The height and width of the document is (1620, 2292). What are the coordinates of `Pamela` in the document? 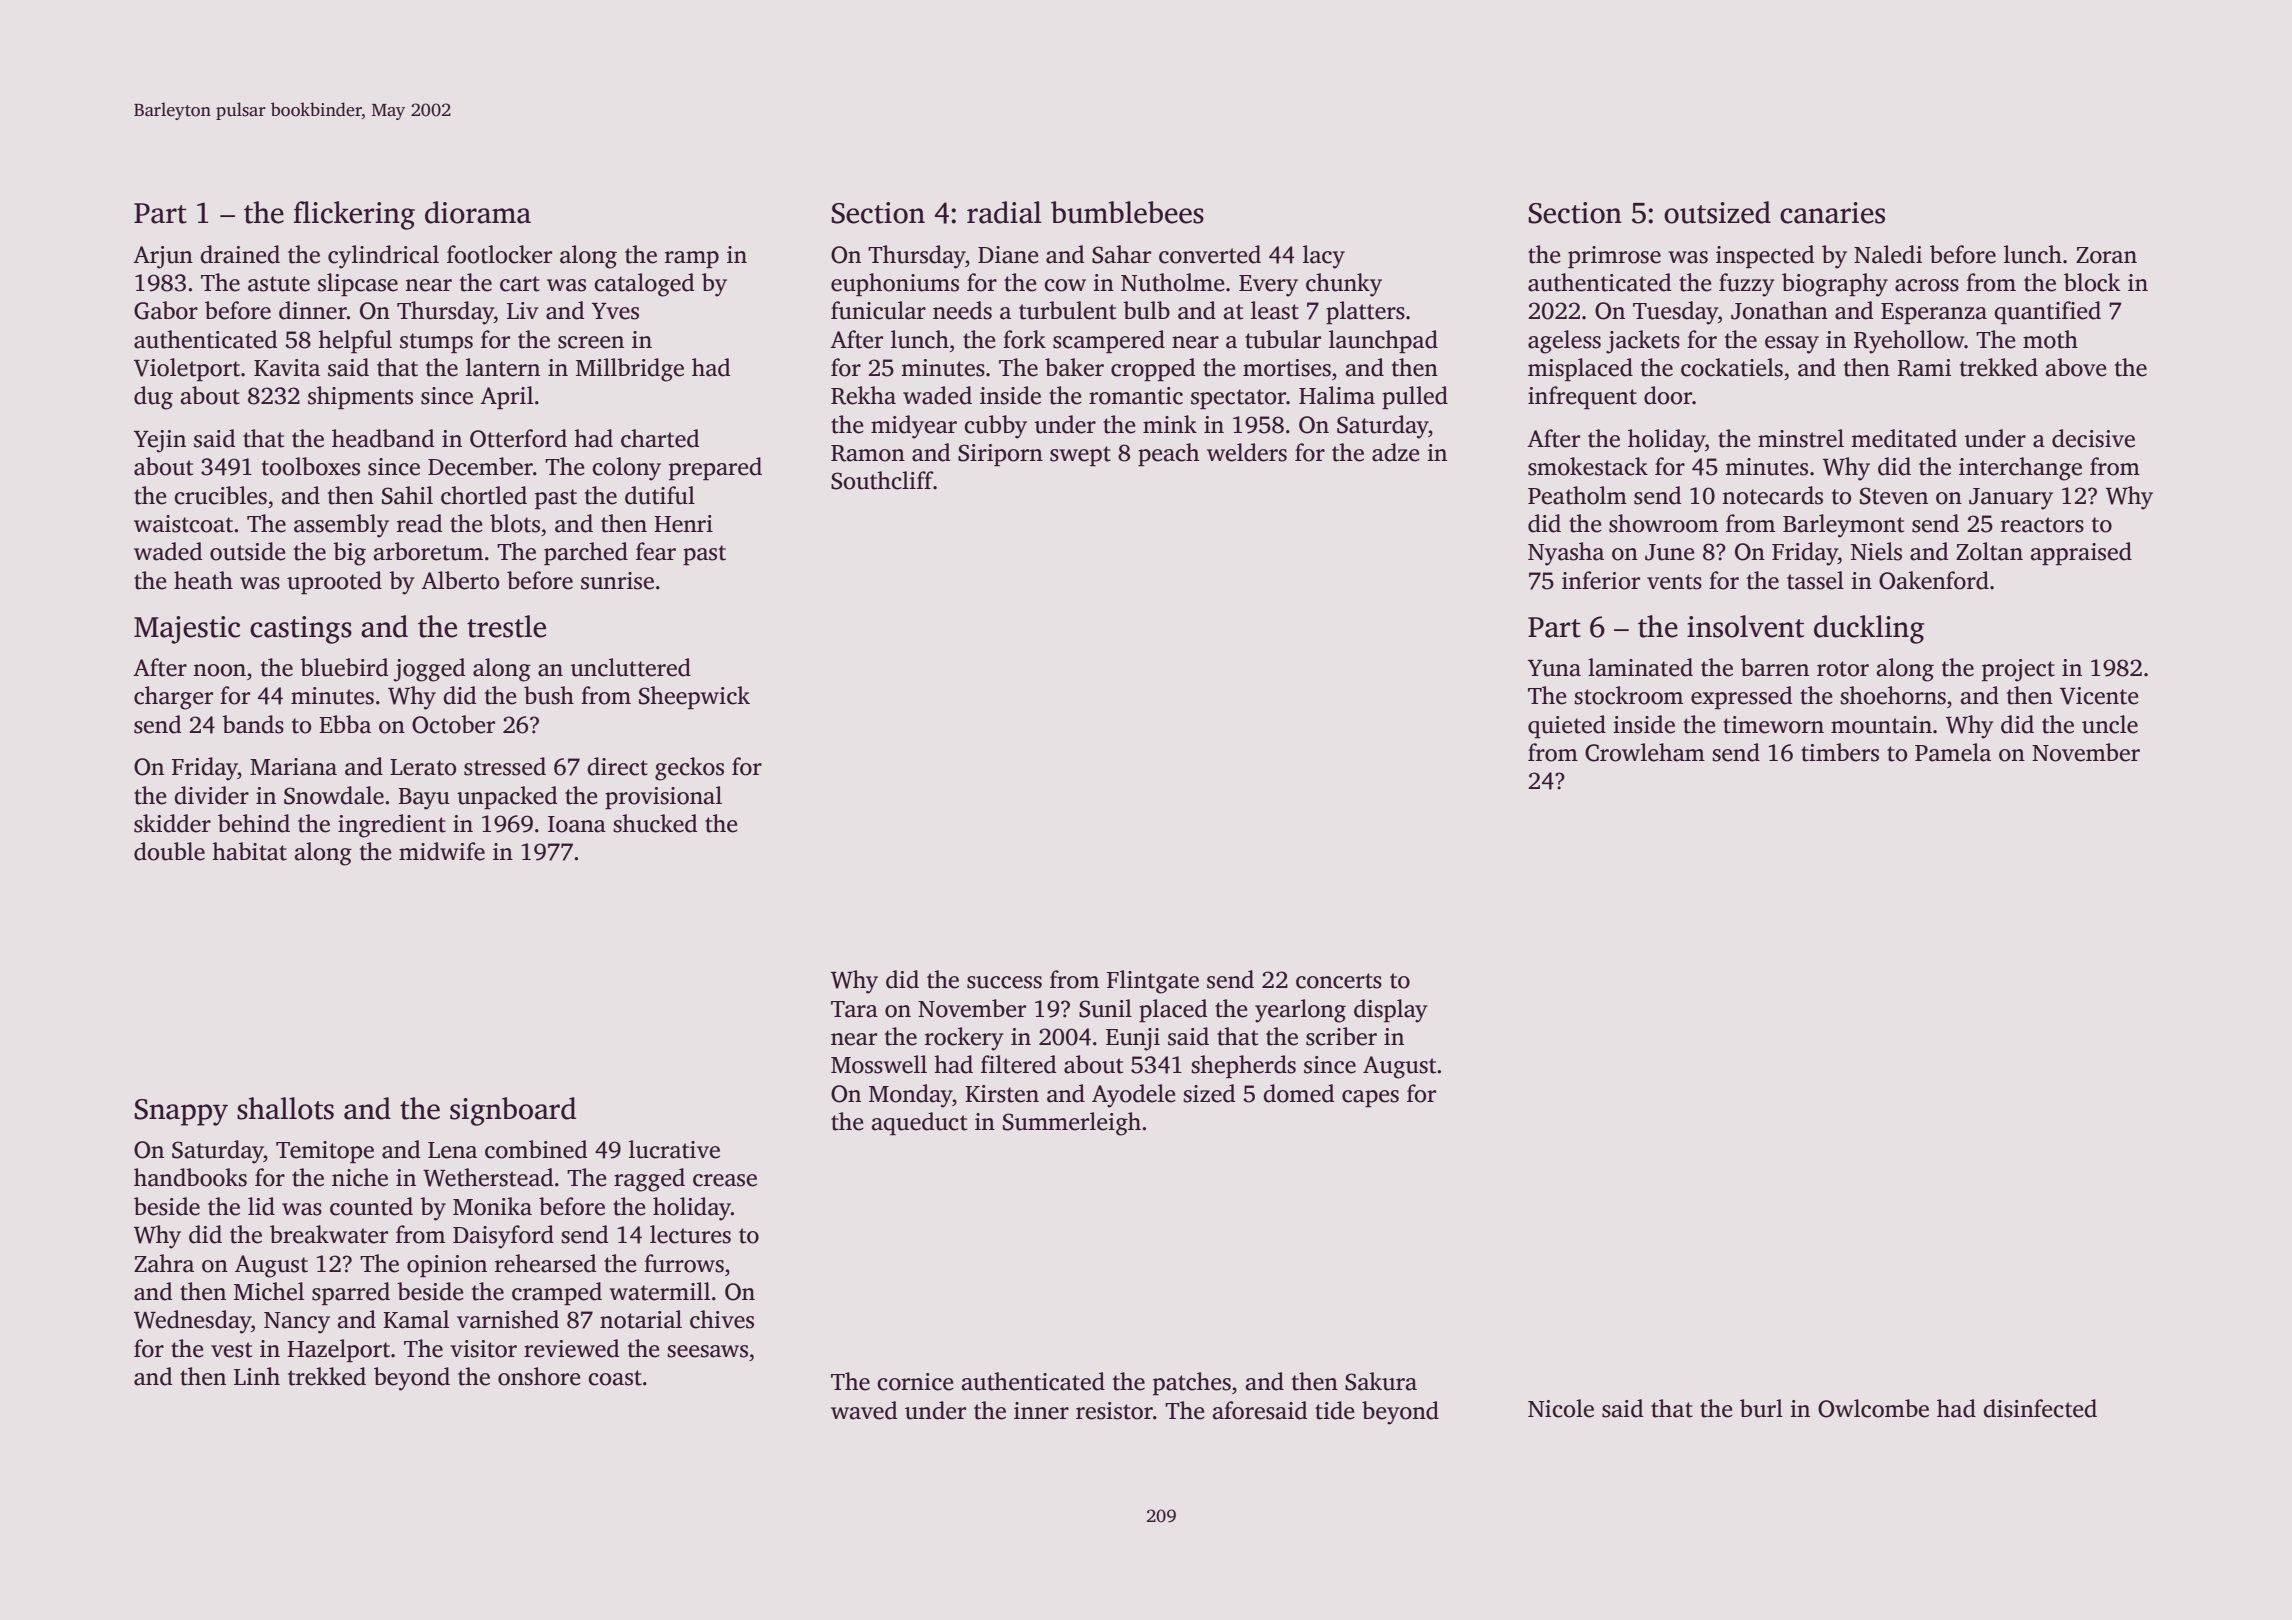 It's located at (1953, 752).
